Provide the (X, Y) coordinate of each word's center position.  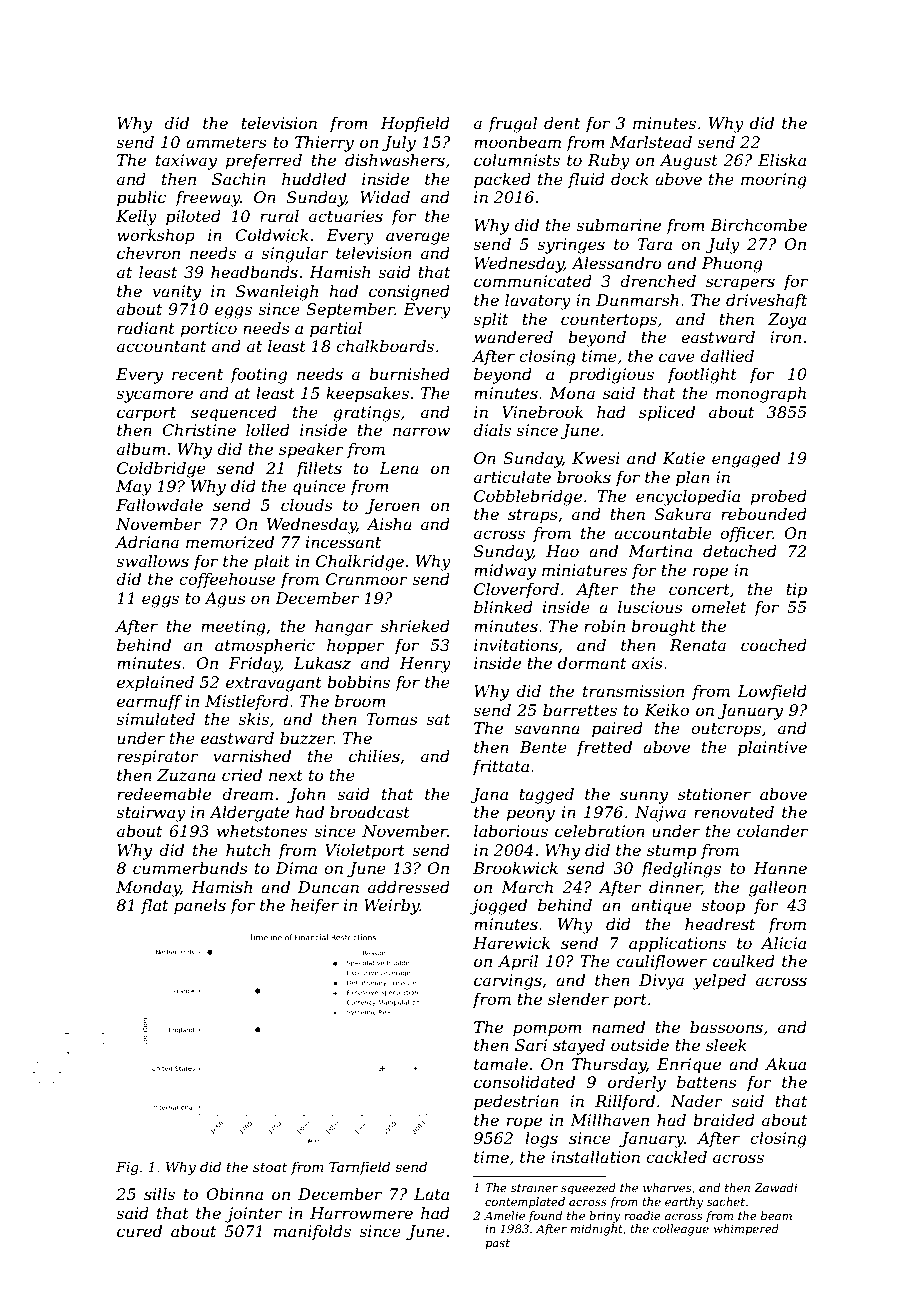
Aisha (389, 524)
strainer (534, 1187)
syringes (571, 246)
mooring (774, 181)
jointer (253, 1215)
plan (693, 479)
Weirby (392, 907)
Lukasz (322, 663)
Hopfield (415, 125)
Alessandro (616, 263)
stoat (270, 1167)
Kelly (136, 218)
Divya (661, 982)
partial (336, 330)
